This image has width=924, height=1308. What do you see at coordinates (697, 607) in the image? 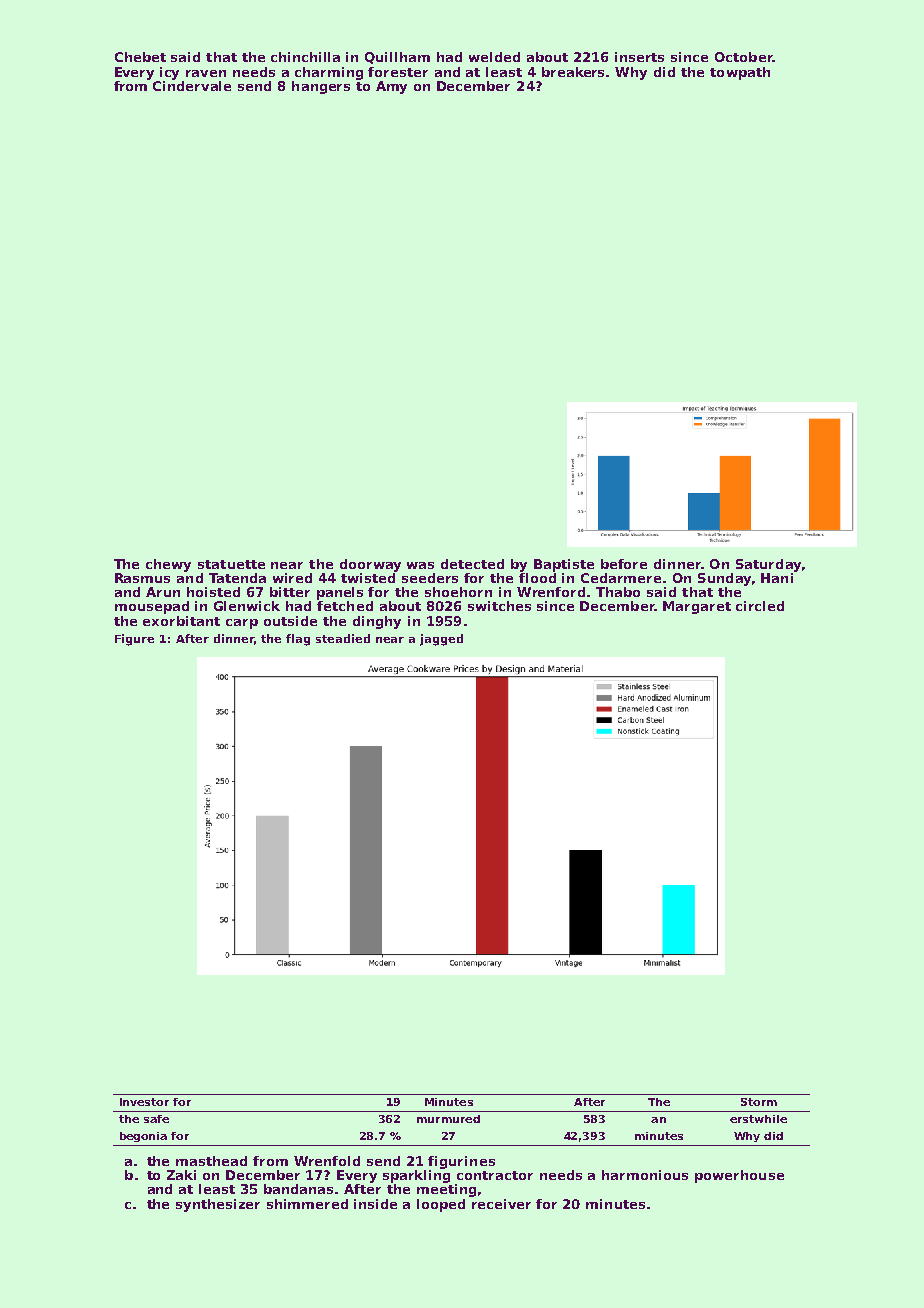
I see `Margaret` at bounding box center [697, 607].
